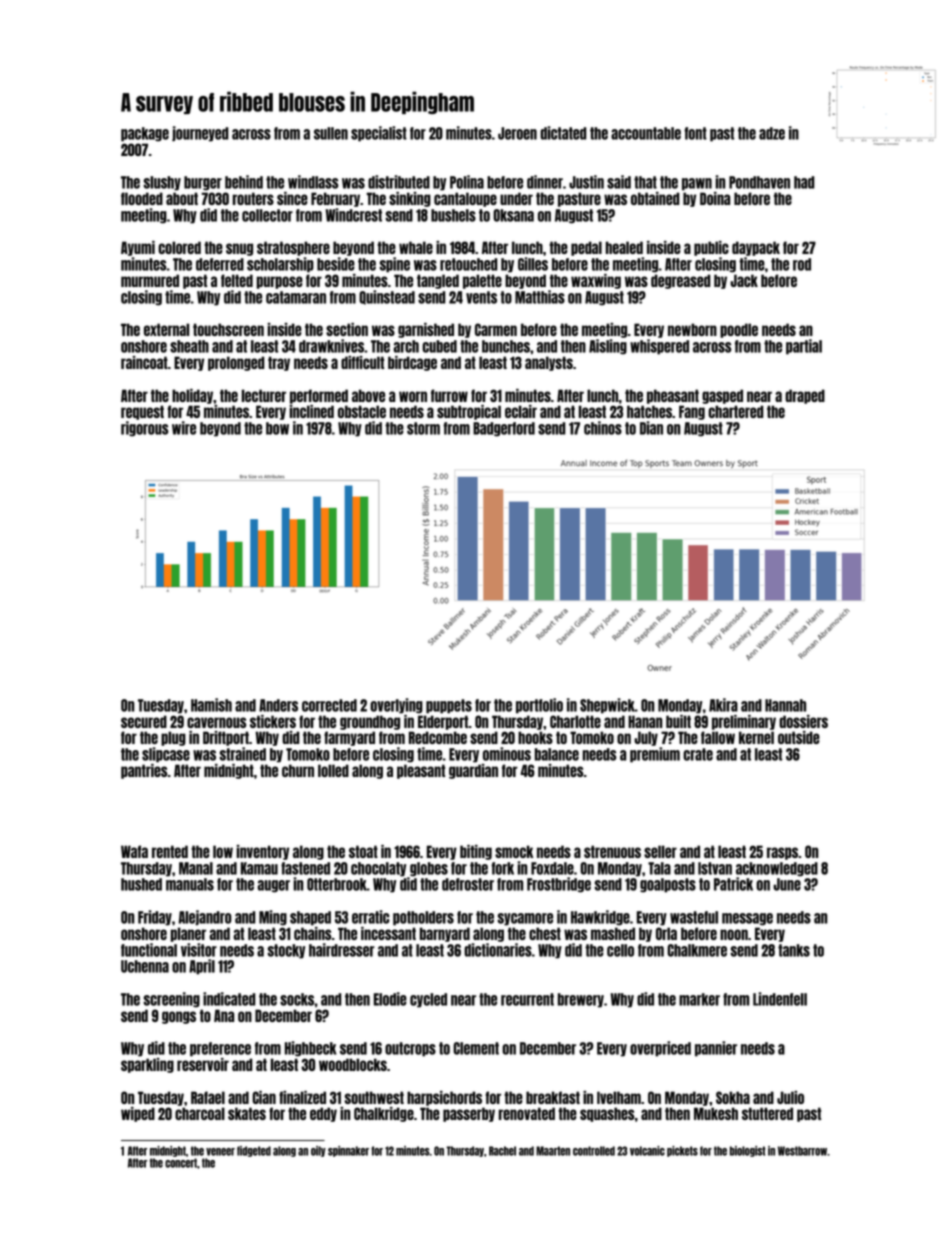 This image has width=952, height=1233. I want to click on Lindenfell, so click(780, 999).
